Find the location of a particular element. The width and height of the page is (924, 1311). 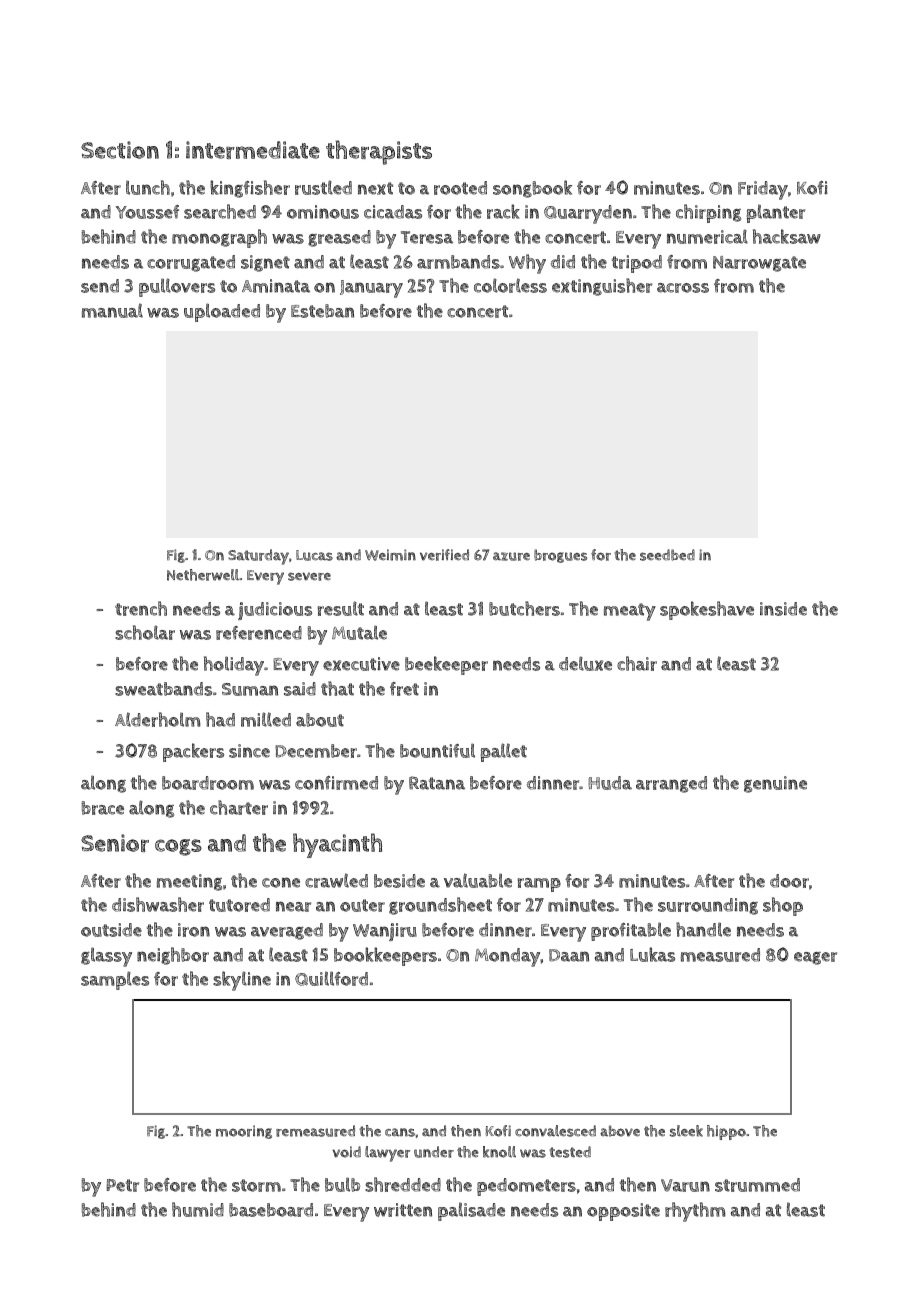

Section is located at coordinates (120, 150).
